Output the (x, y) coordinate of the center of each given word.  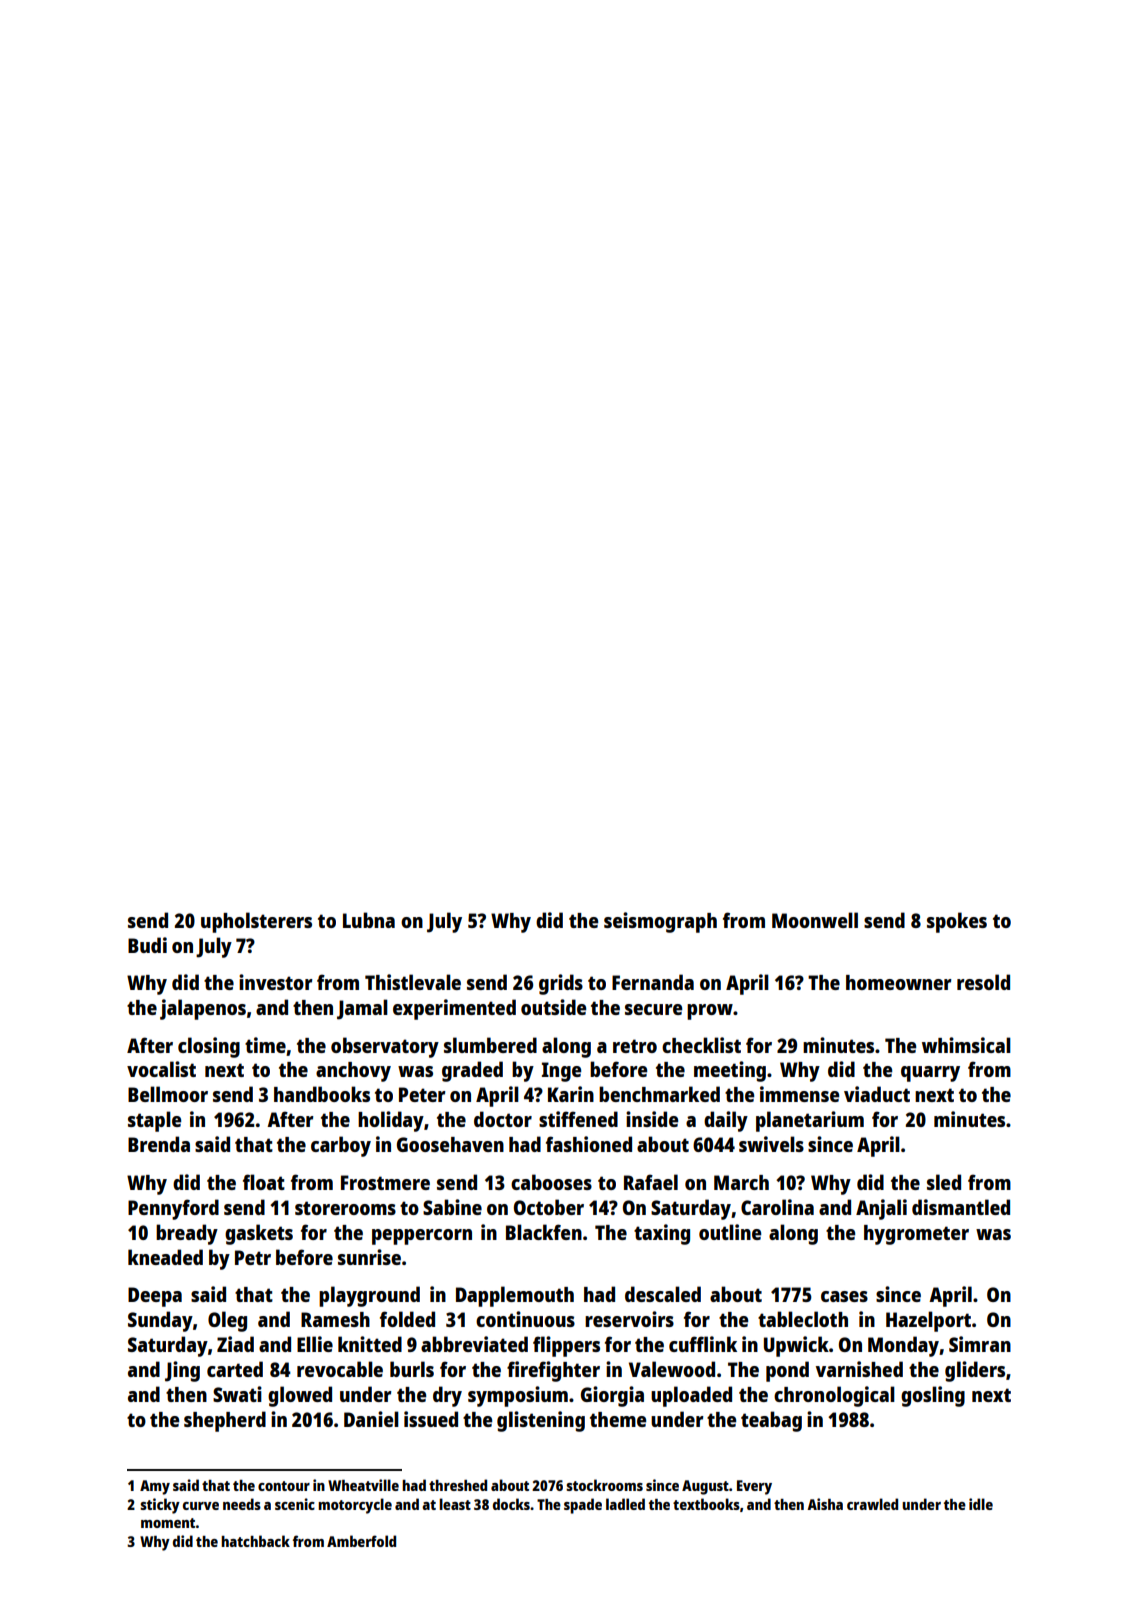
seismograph (660, 922)
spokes (957, 922)
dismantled (961, 1207)
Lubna (369, 920)
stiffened (578, 1119)
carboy (341, 1146)
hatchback (255, 1541)
